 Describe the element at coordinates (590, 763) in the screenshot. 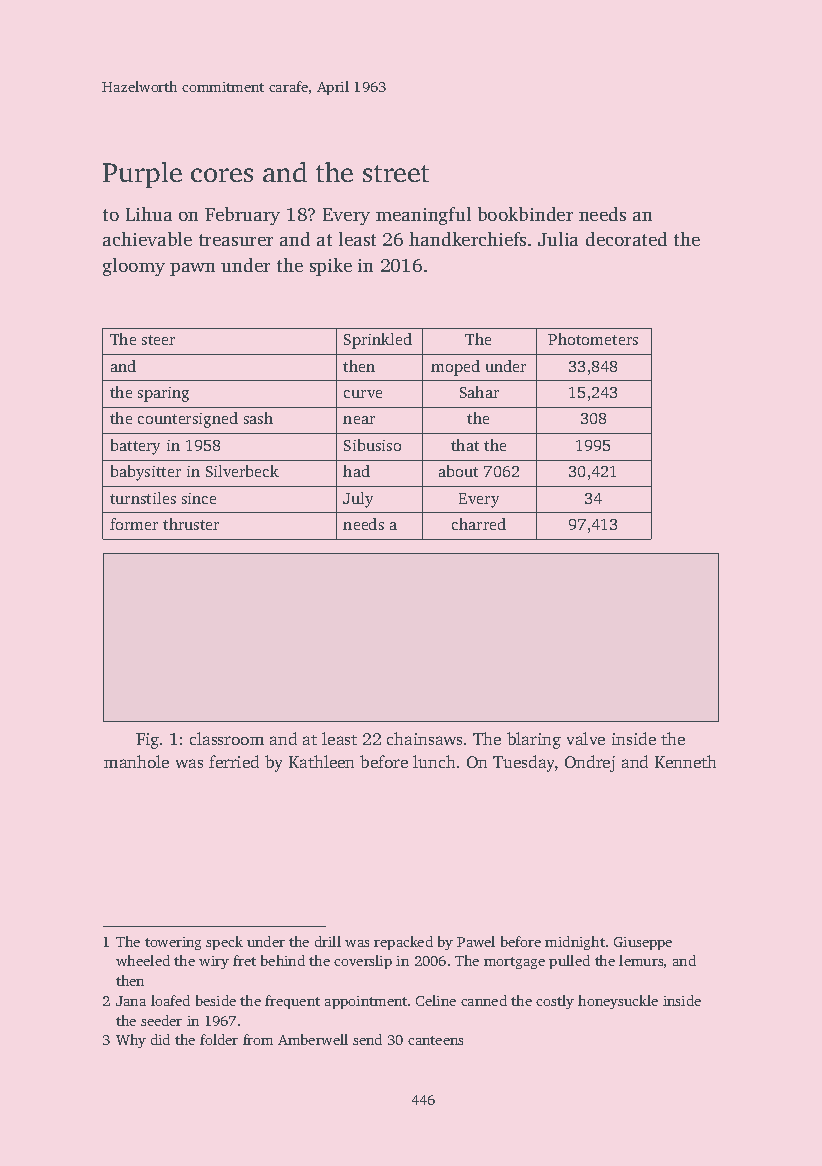

I see `Ondrej` at that location.
